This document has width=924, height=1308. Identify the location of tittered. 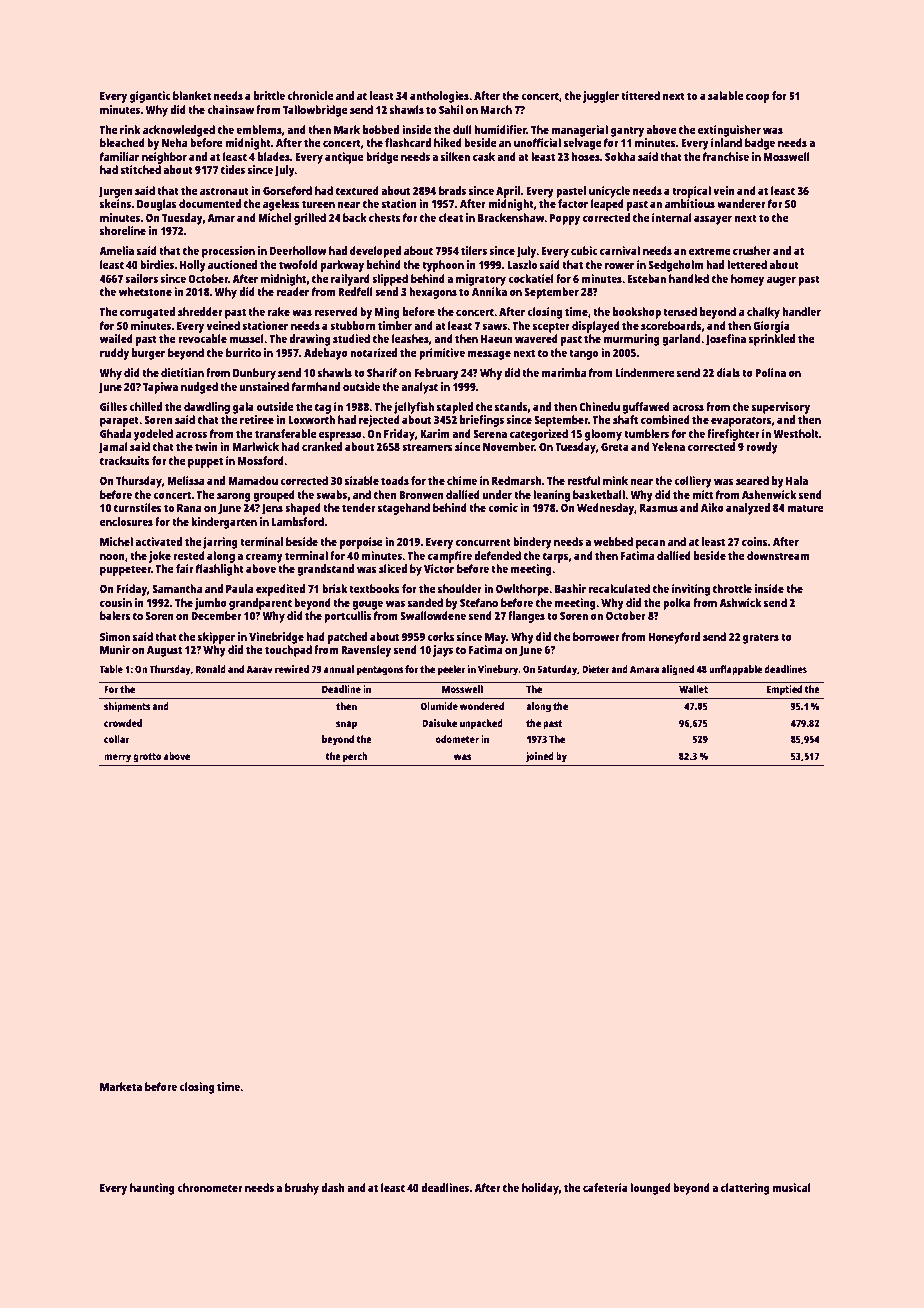
(640, 95).
